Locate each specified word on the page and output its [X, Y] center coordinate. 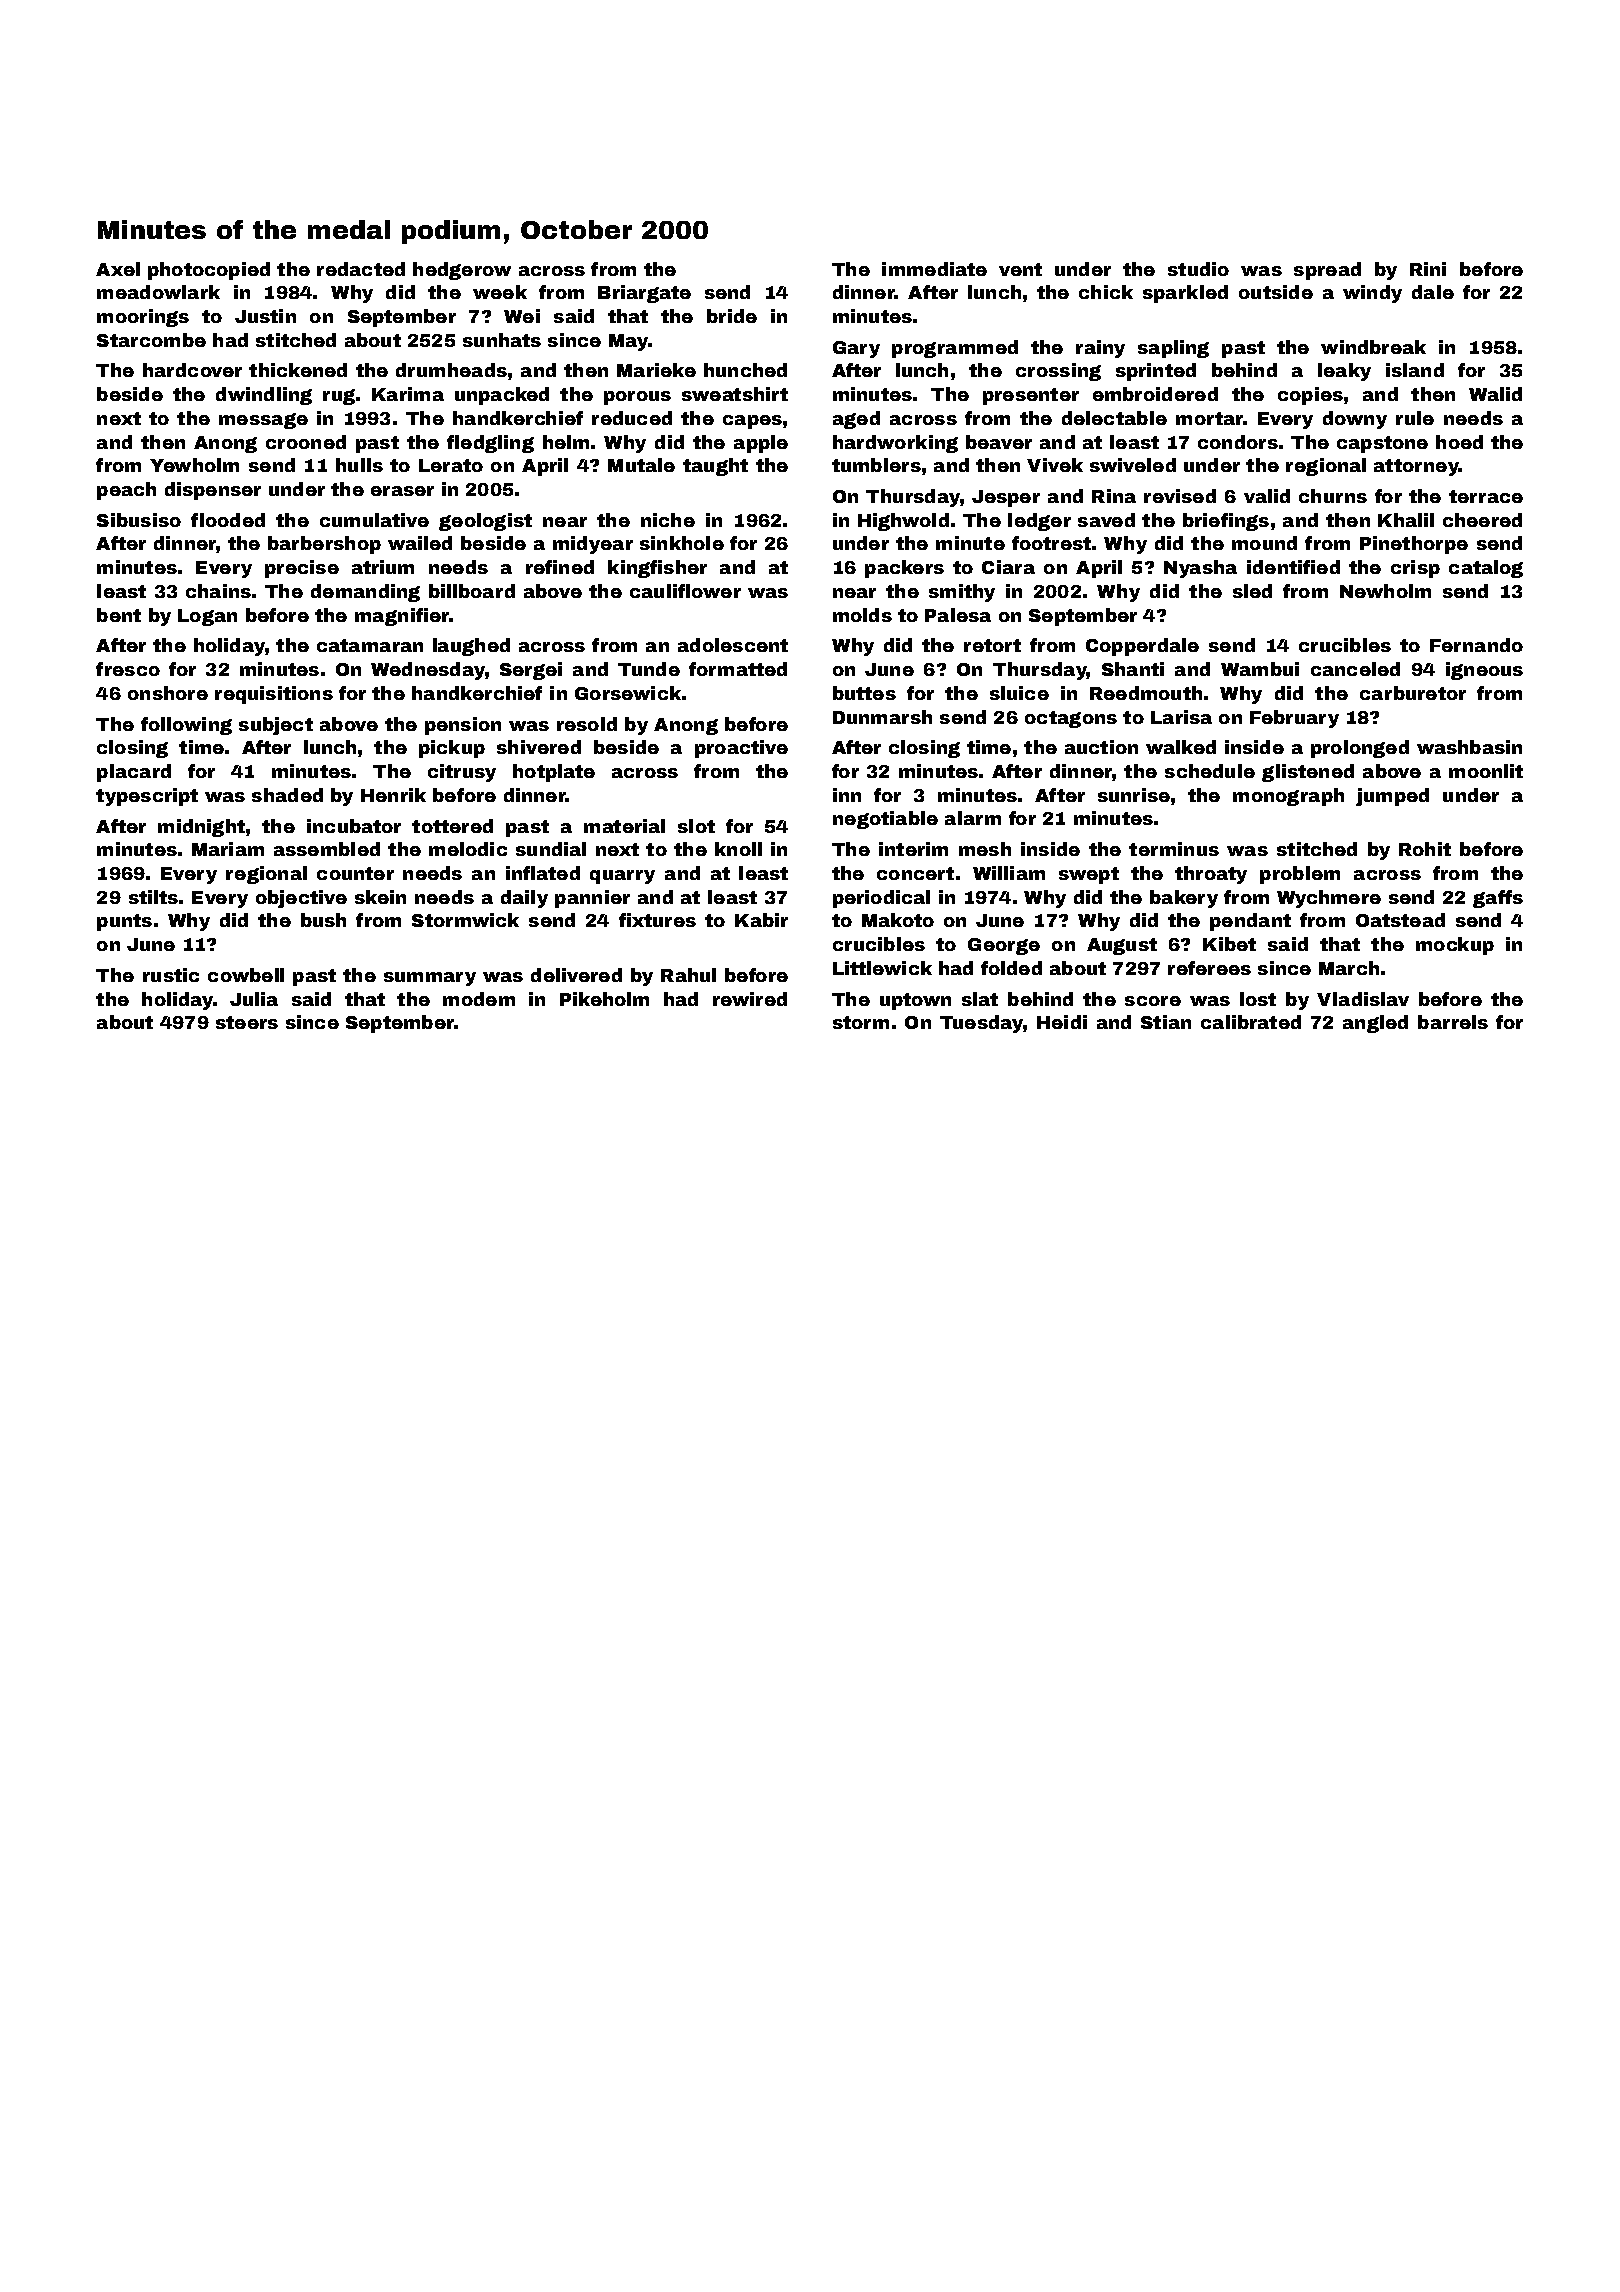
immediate [934, 269]
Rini [1428, 269]
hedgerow [462, 271]
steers [247, 1022]
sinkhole [682, 543]
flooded [228, 520]
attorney [1416, 467]
